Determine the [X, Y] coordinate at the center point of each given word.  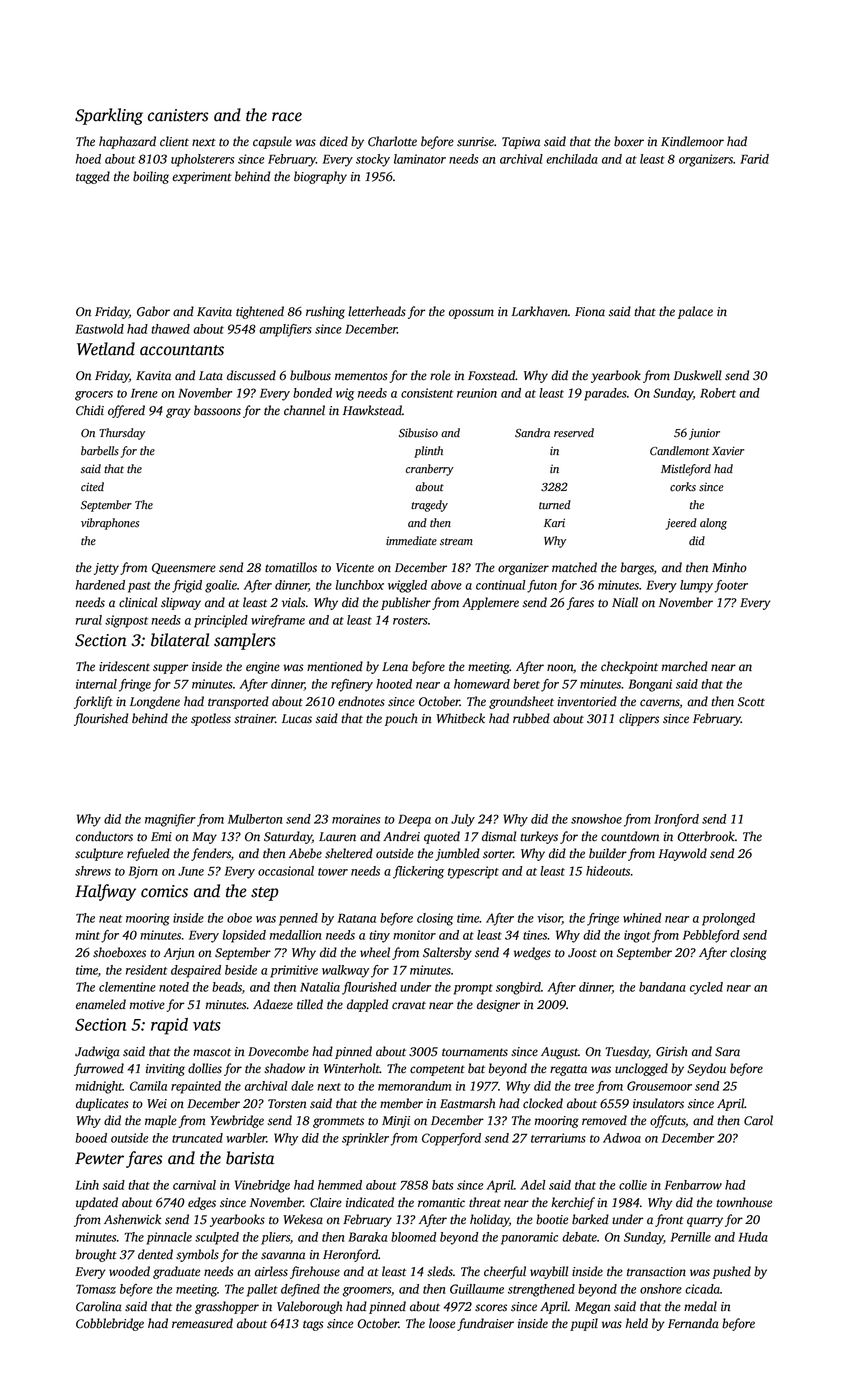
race [287, 117]
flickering [418, 872]
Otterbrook [706, 836]
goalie [221, 586]
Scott [751, 702]
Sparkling [109, 116]
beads [227, 987]
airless [271, 1271]
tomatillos [291, 567]
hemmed [340, 1185]
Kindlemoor [692, 141]
